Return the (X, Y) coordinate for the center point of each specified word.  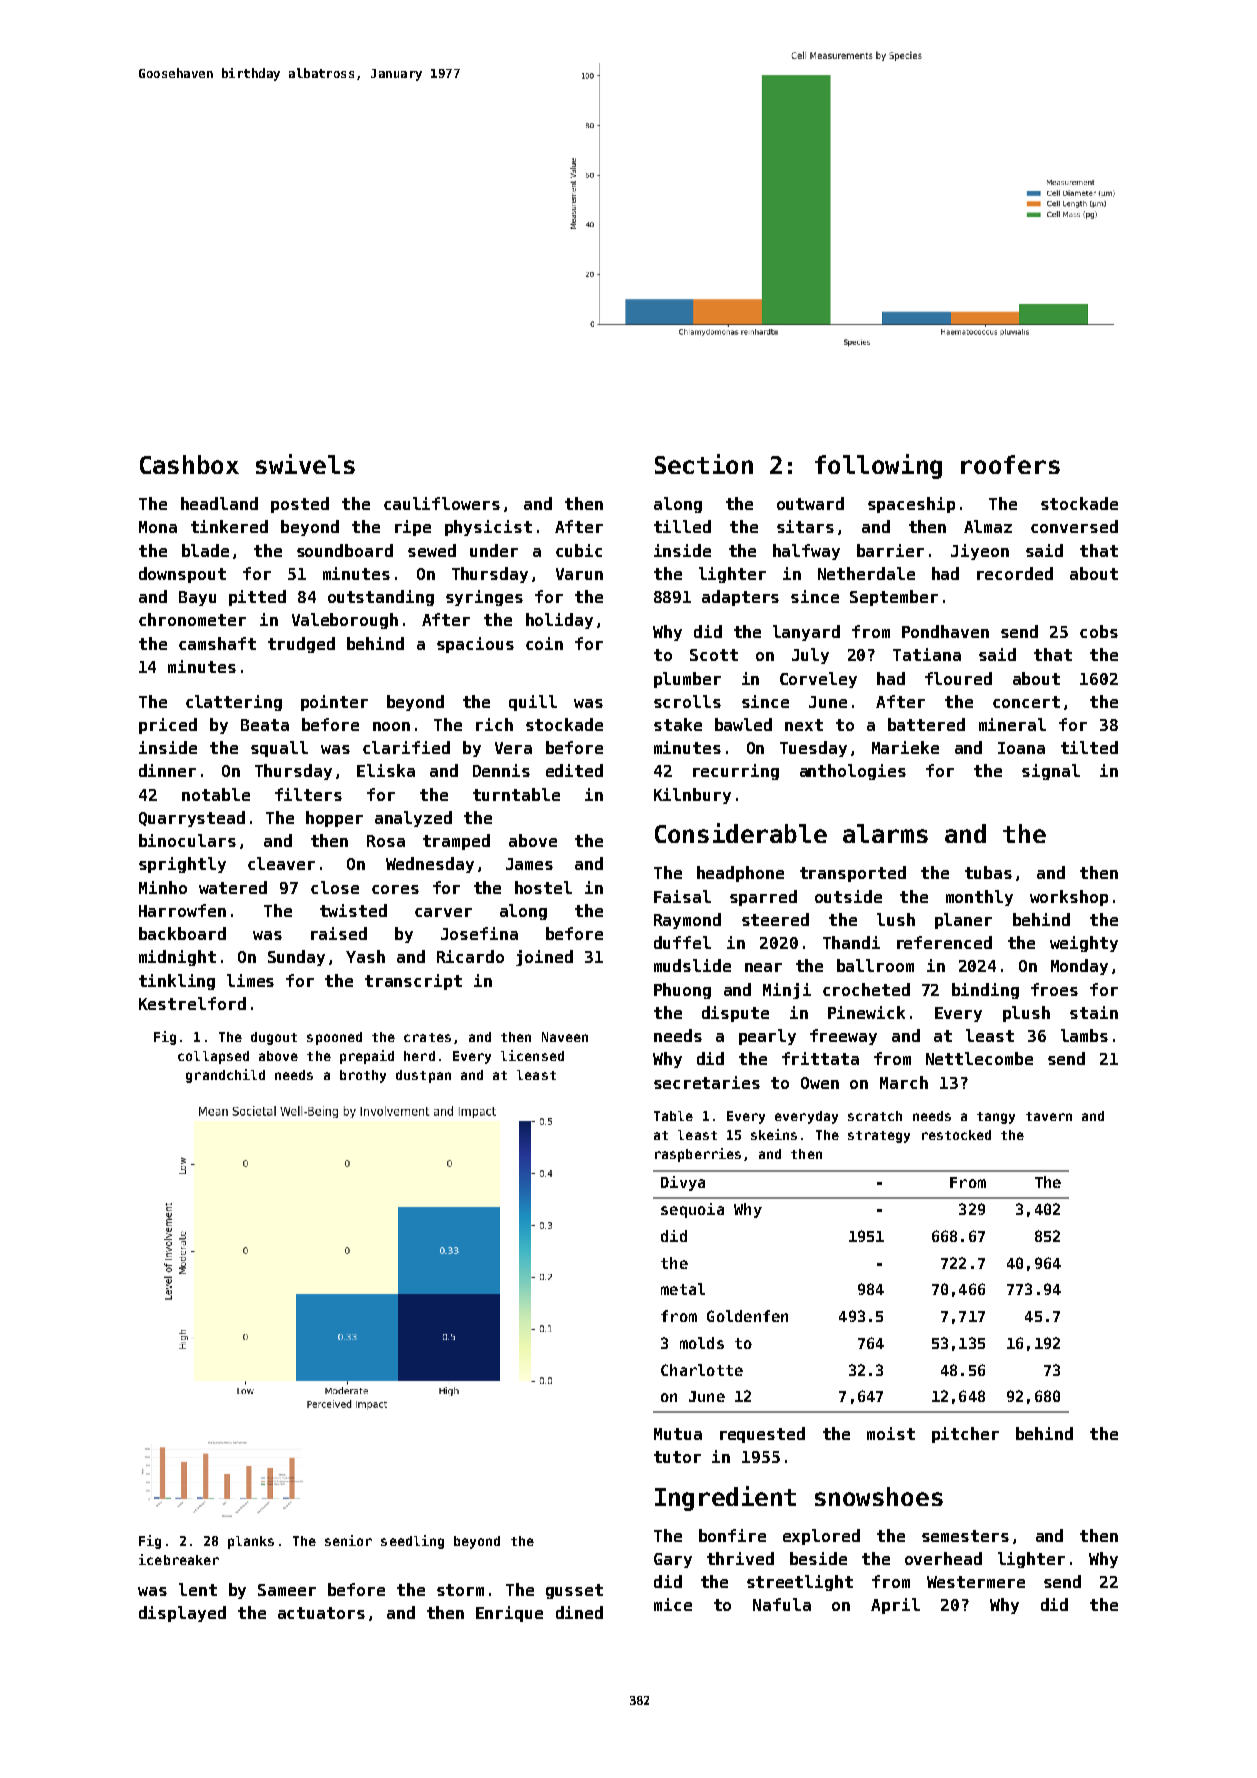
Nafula (782, 1604)
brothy (363, 1076)
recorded (1015, 573)
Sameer (287, 1590)
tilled (682, 526)
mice (673, 1604)
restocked (956, 1135)
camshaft (217, 643)
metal (683, 1289)
